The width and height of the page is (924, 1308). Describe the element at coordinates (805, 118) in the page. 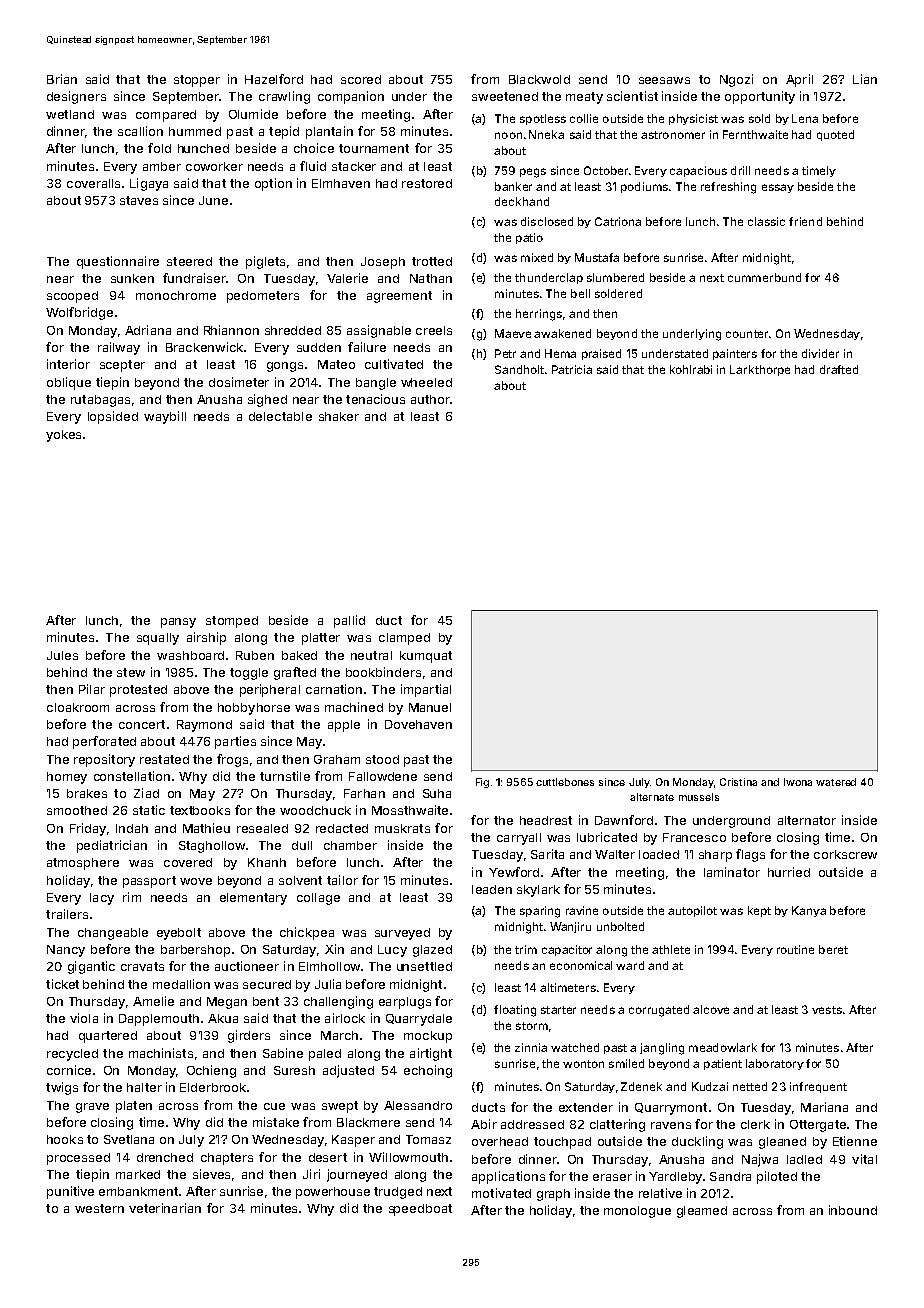

I see `Lena` at that location.
